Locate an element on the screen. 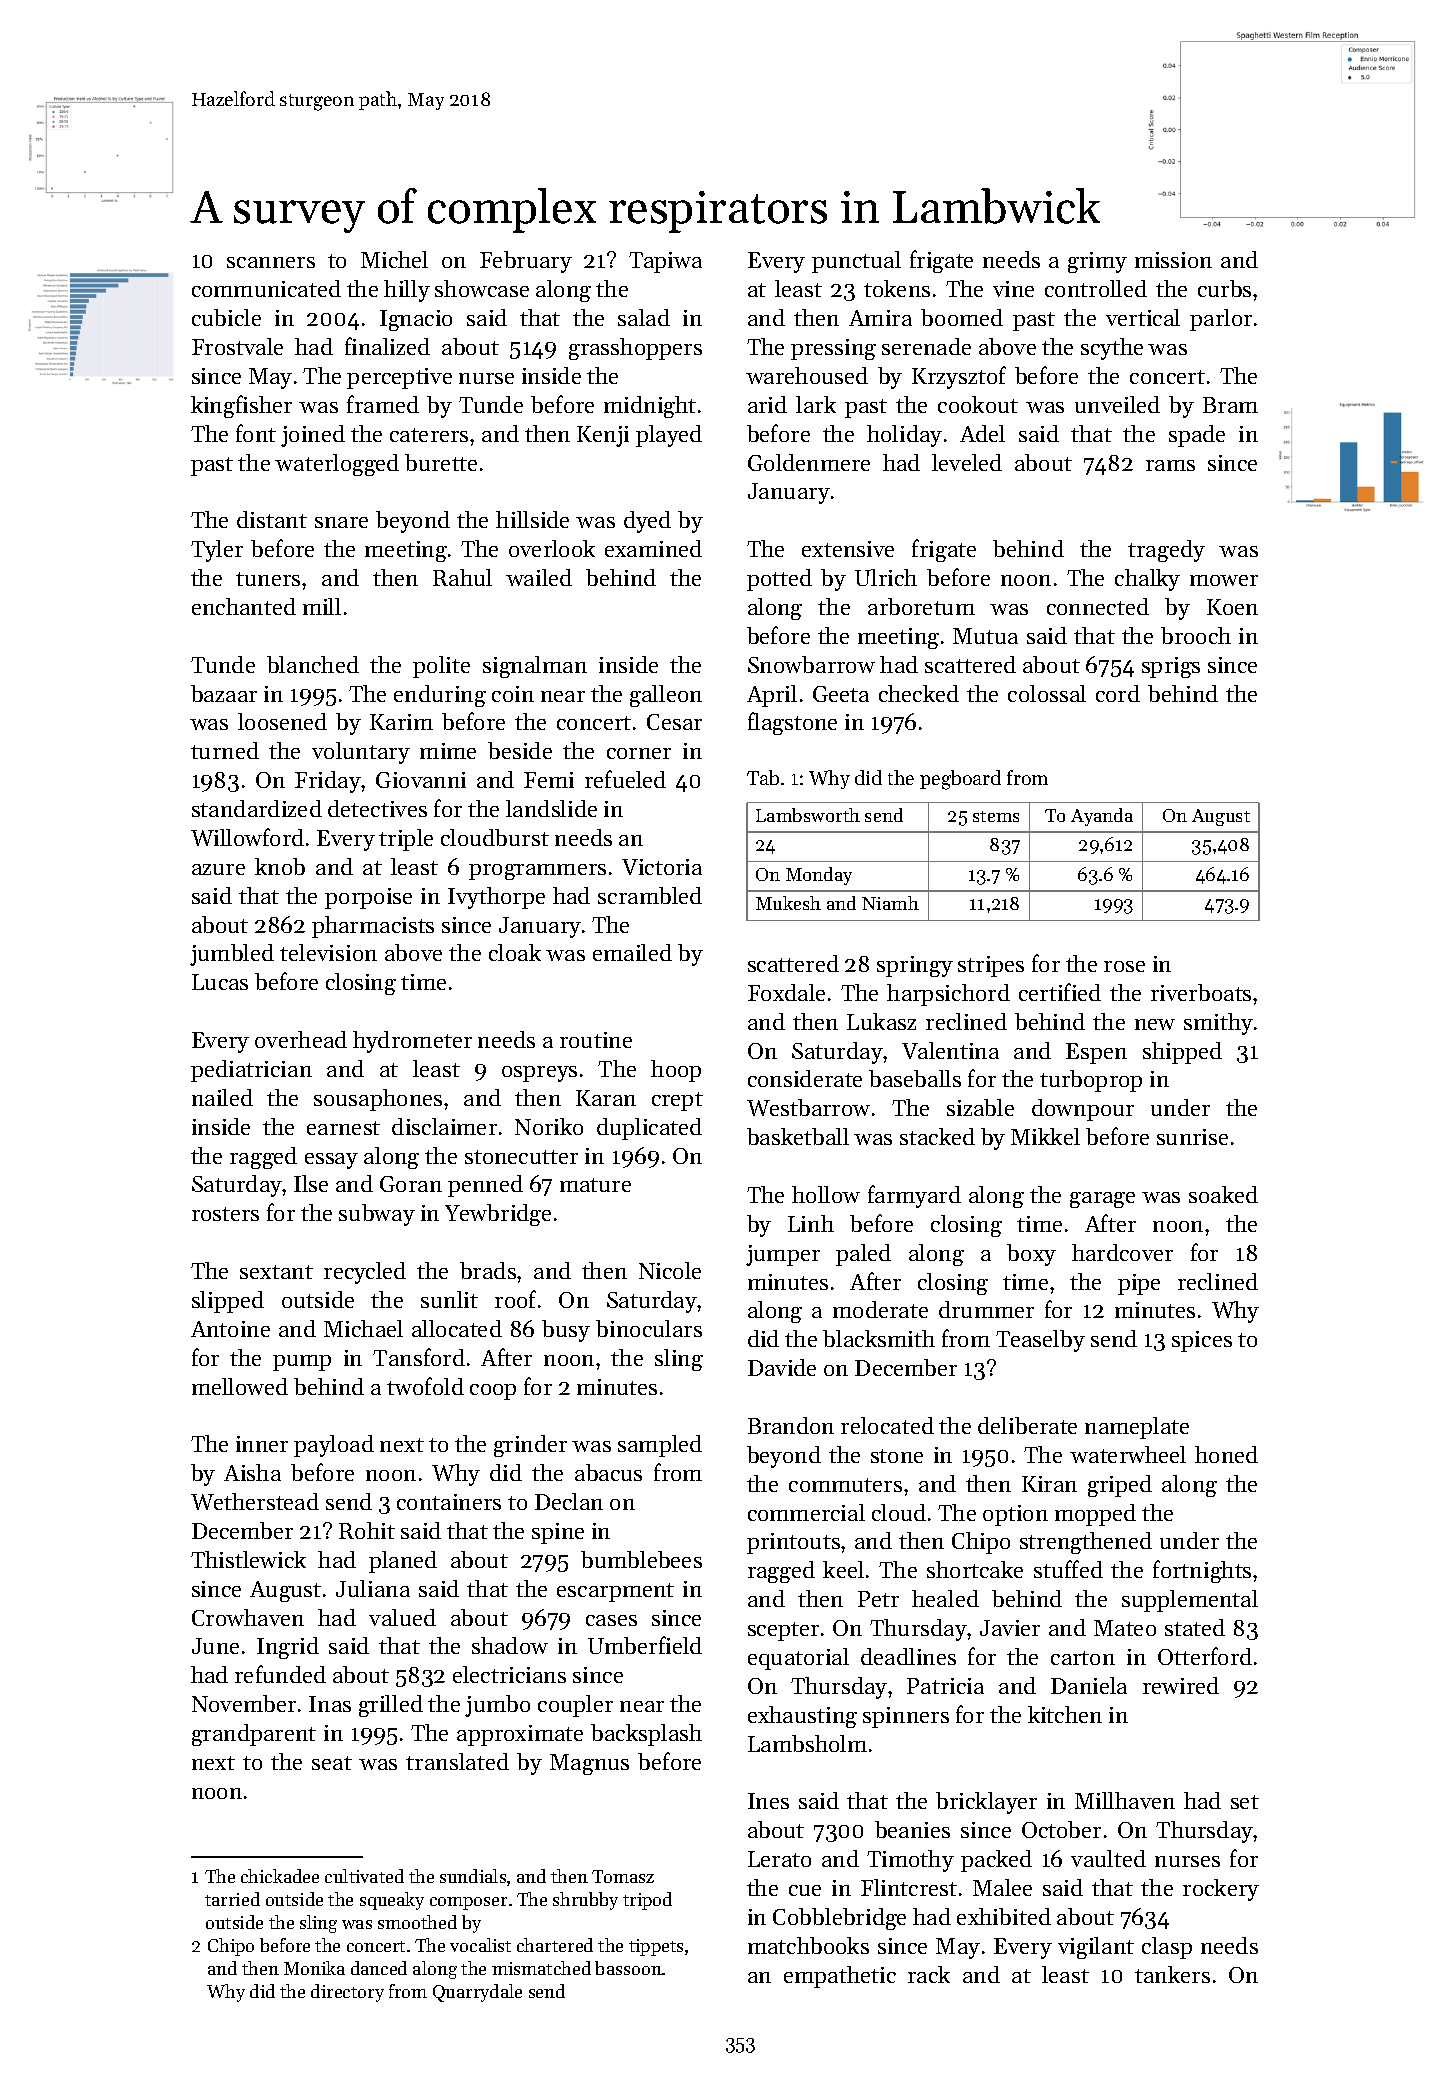 Image resolution: width=1450 pixels, height=2100 pixels. deliberate is located at coordinates (1027, 1425).
